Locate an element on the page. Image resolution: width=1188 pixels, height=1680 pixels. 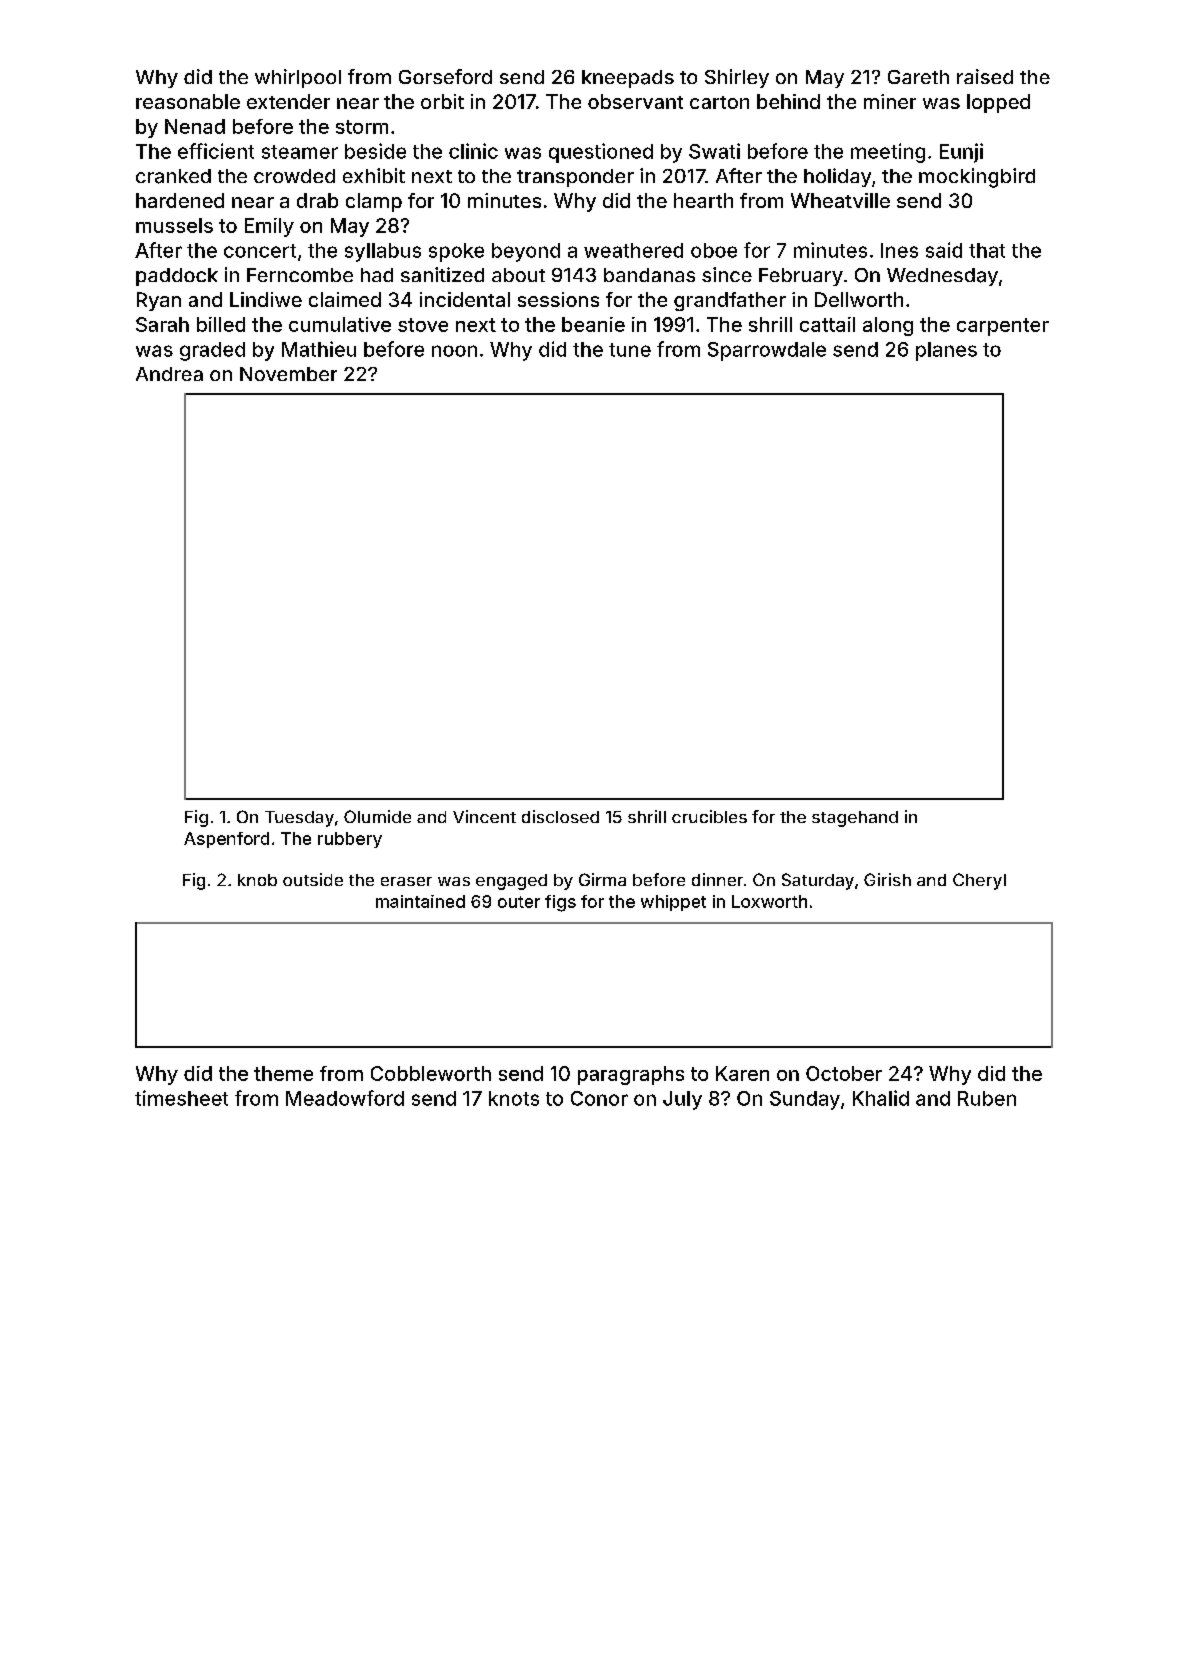
Girish is located at coordinates (887, 879).
